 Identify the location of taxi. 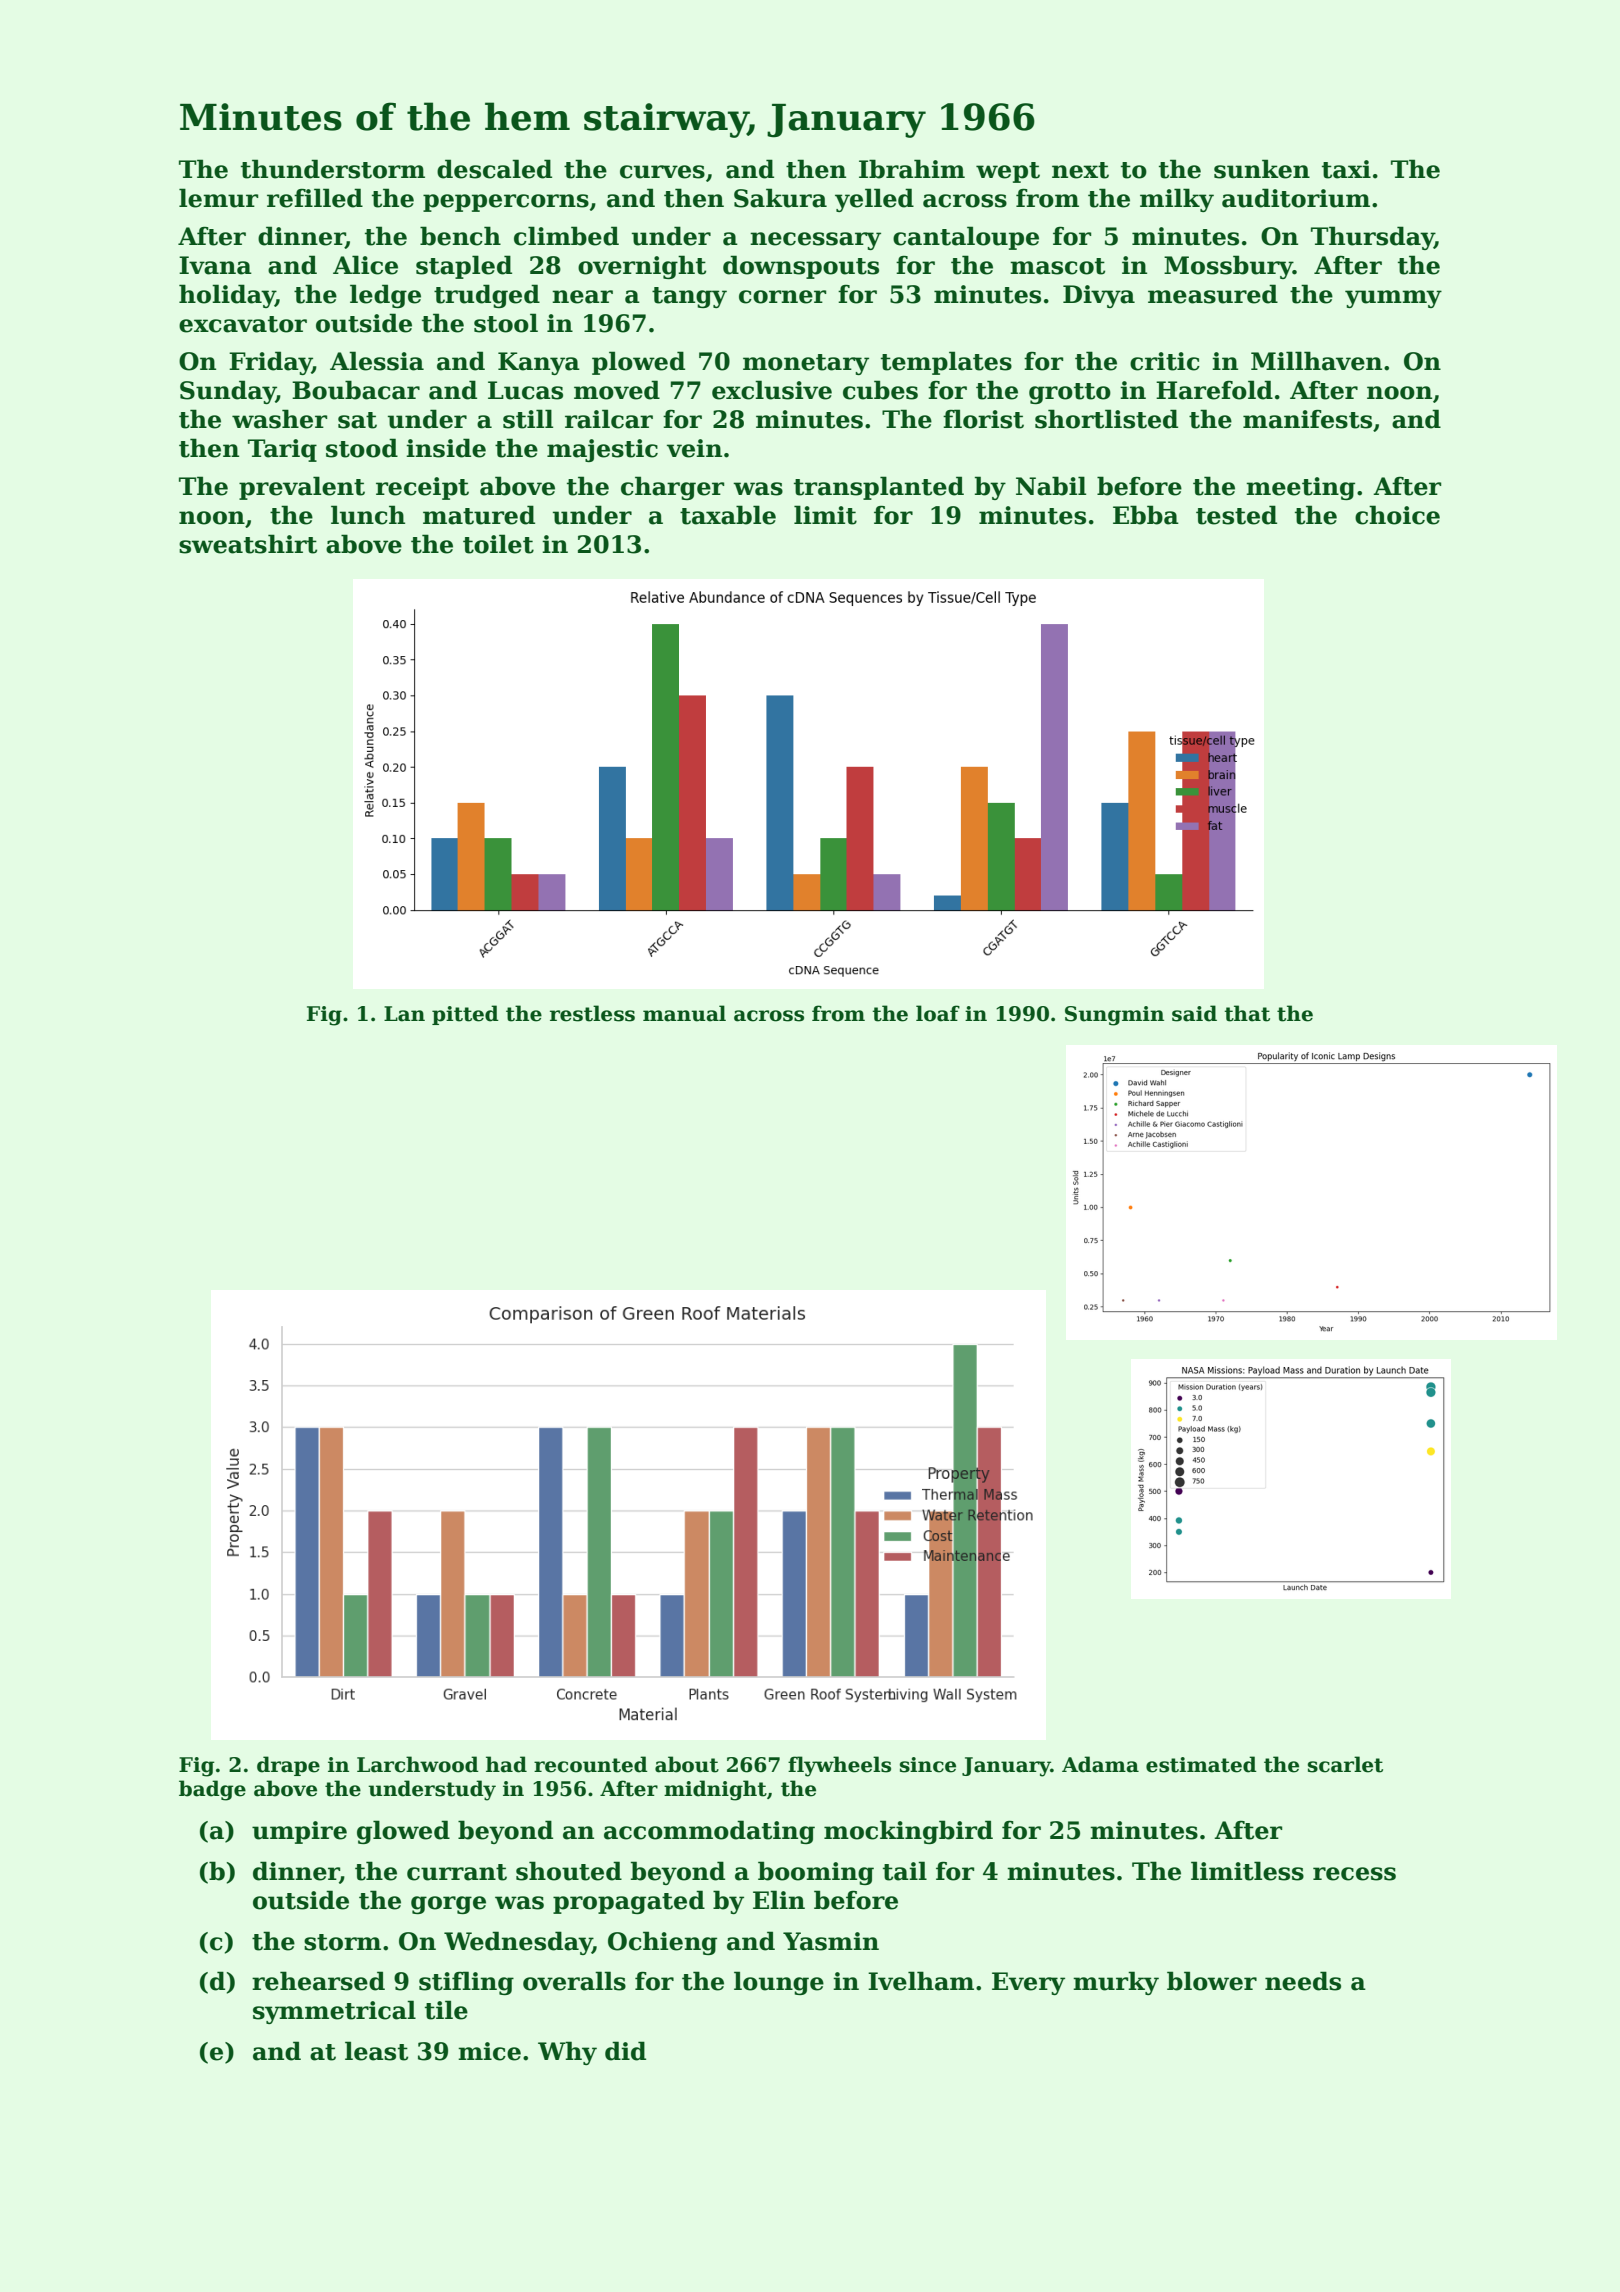
(1346, 169).
